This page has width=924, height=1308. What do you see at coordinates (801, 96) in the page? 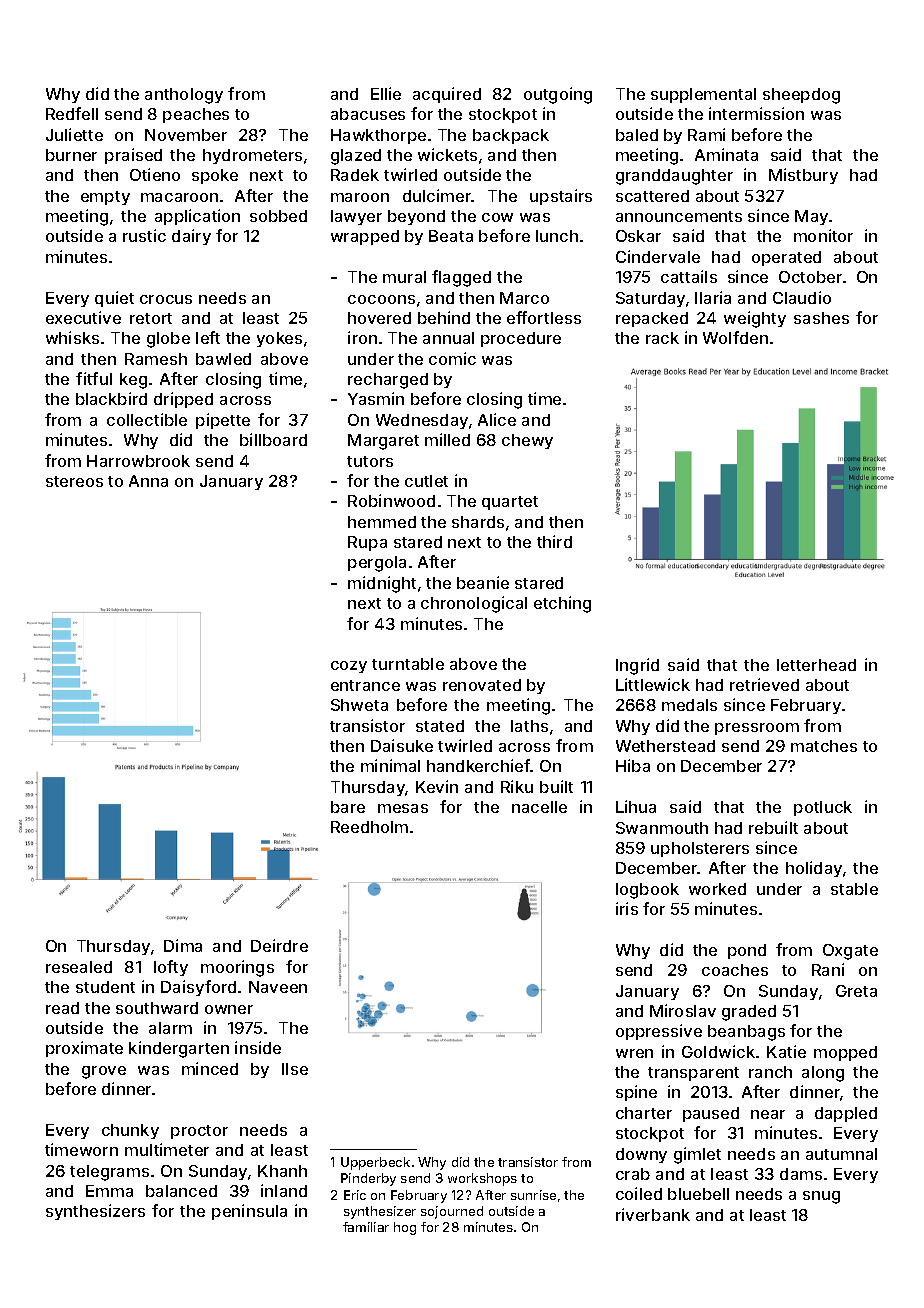
I see `sheepdog` at bounding box center [801, 96].
